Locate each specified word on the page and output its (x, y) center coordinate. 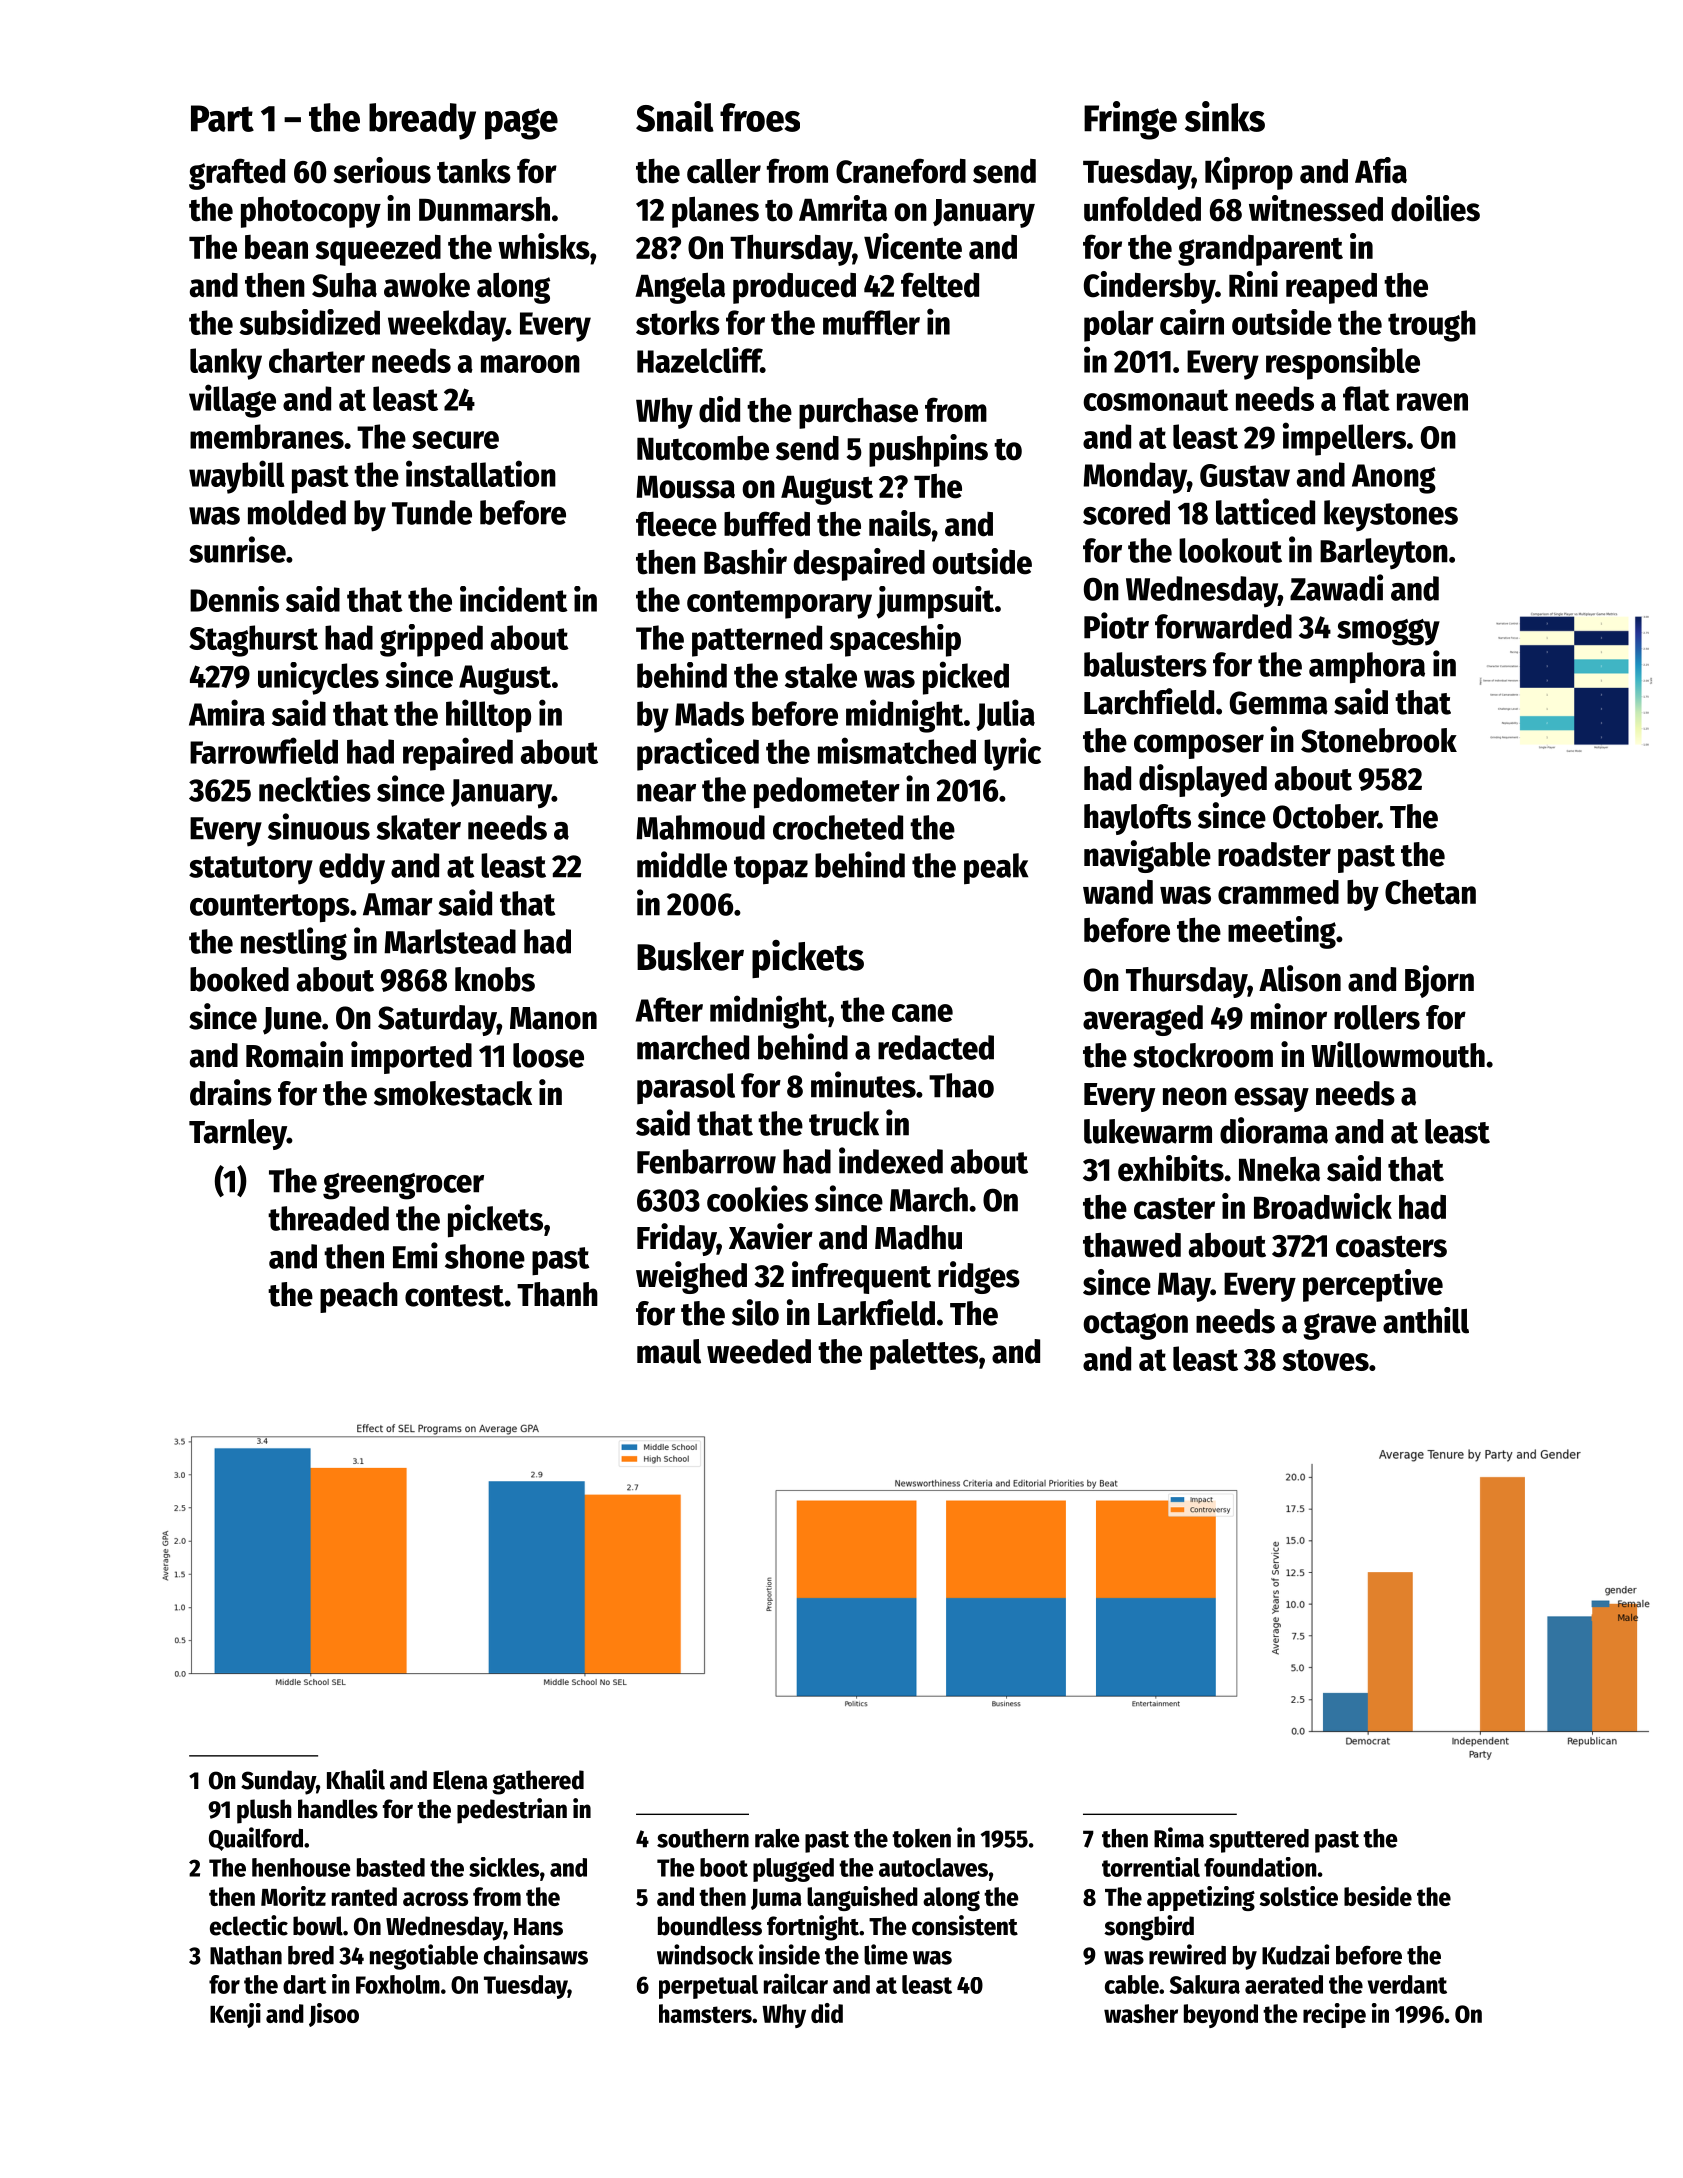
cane (922, 1013)
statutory (251, 870)
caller (724, 171)
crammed (1278, 892)
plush (264, 1811)
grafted (237, 174)
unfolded (1142, 209)
